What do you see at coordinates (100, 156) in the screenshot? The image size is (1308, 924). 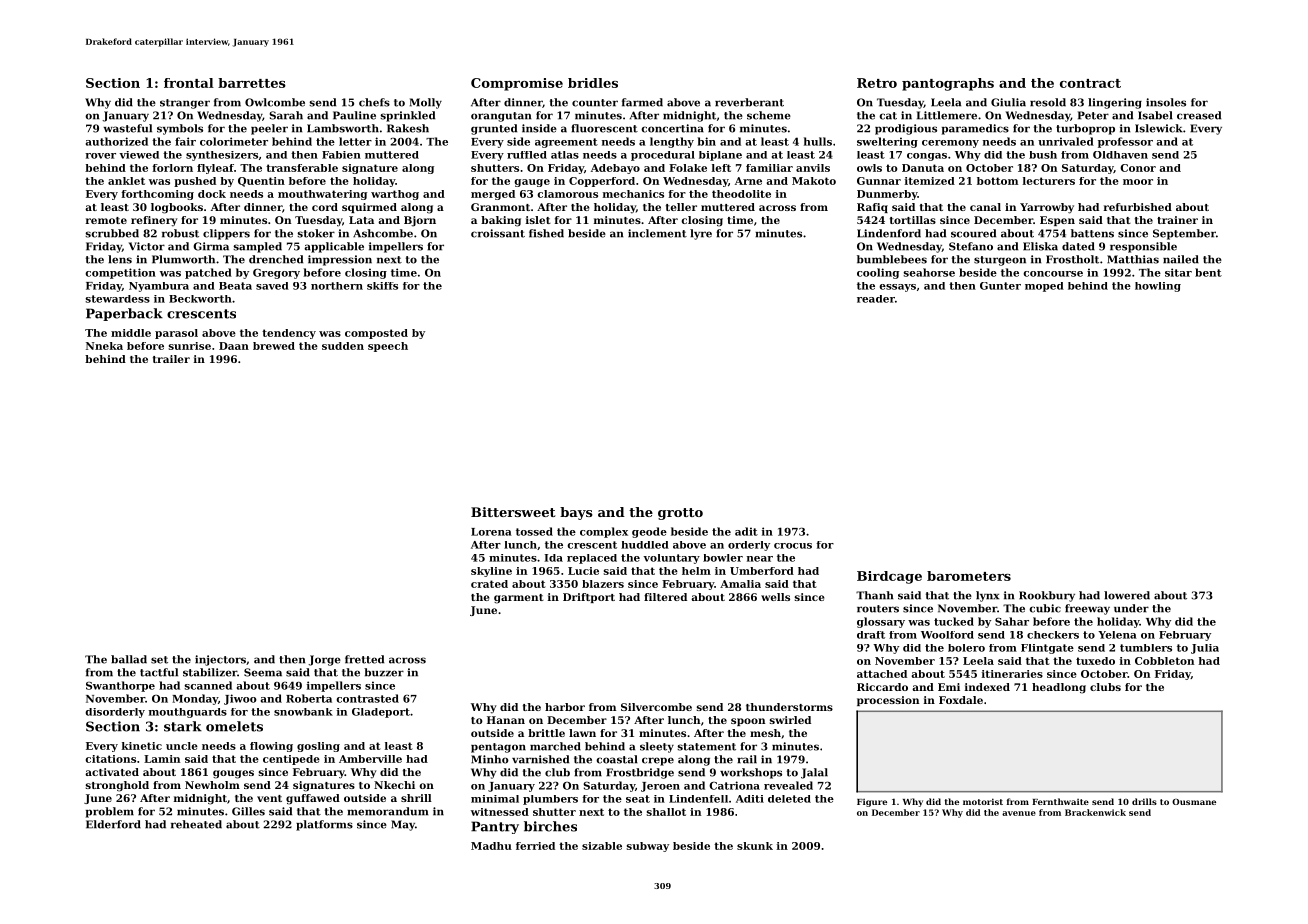 I see `rover` at bounding box center [100, 156].
